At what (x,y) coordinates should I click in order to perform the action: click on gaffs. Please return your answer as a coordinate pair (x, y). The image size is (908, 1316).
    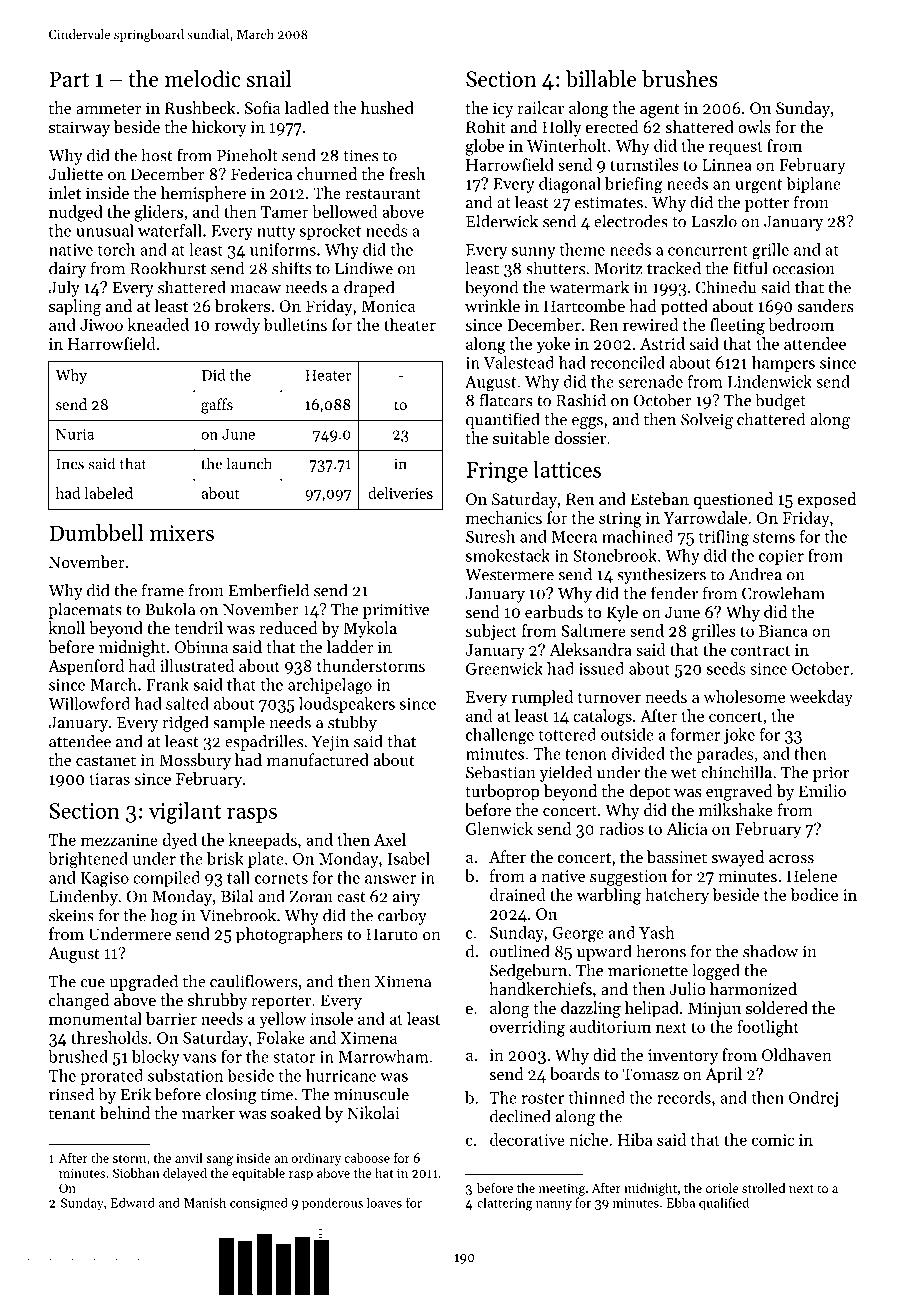
    Looking at the image, I should click on (217, 406).
